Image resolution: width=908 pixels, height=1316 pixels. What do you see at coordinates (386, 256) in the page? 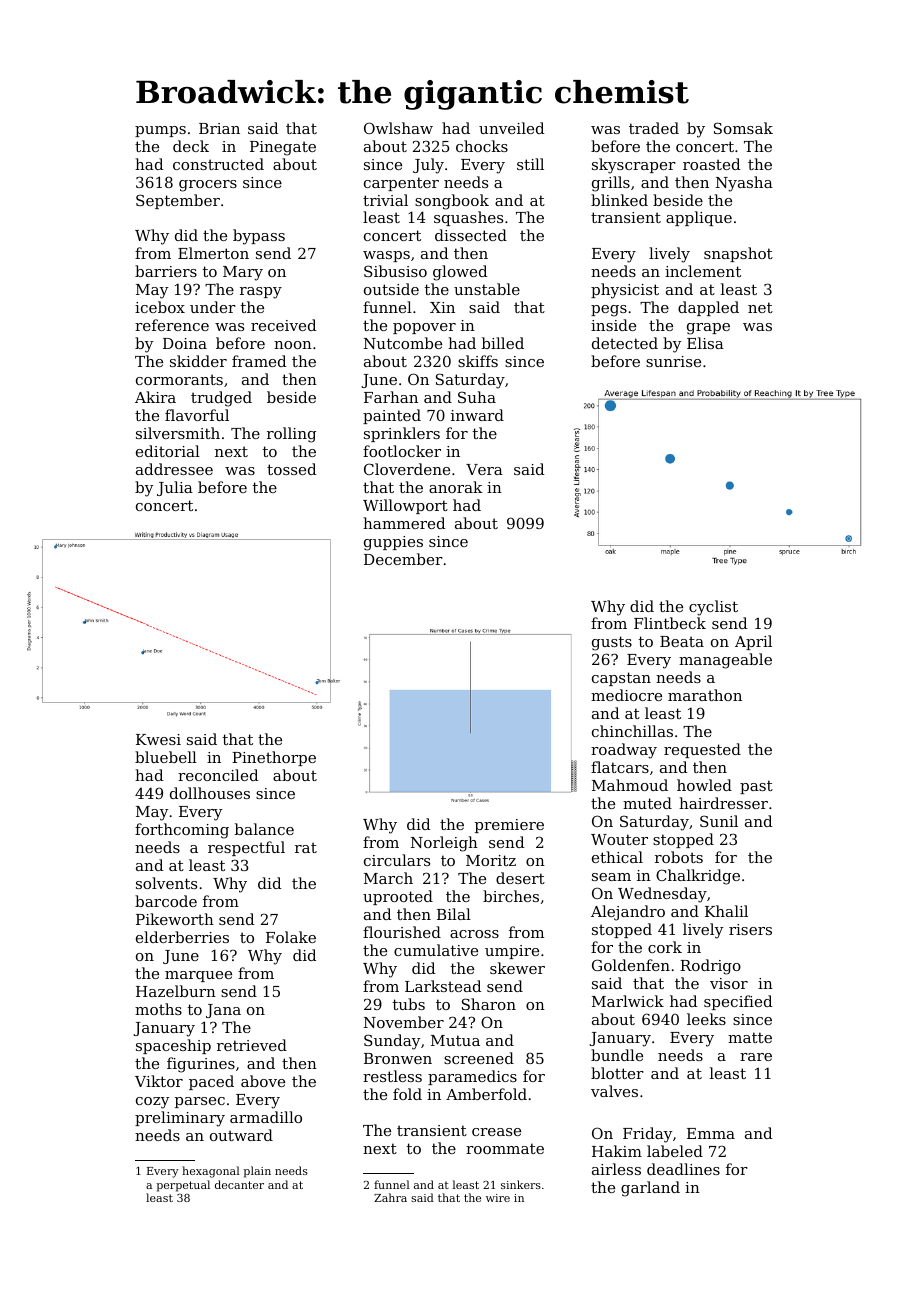
I see `wasps` at bounding box center [386, 256].
